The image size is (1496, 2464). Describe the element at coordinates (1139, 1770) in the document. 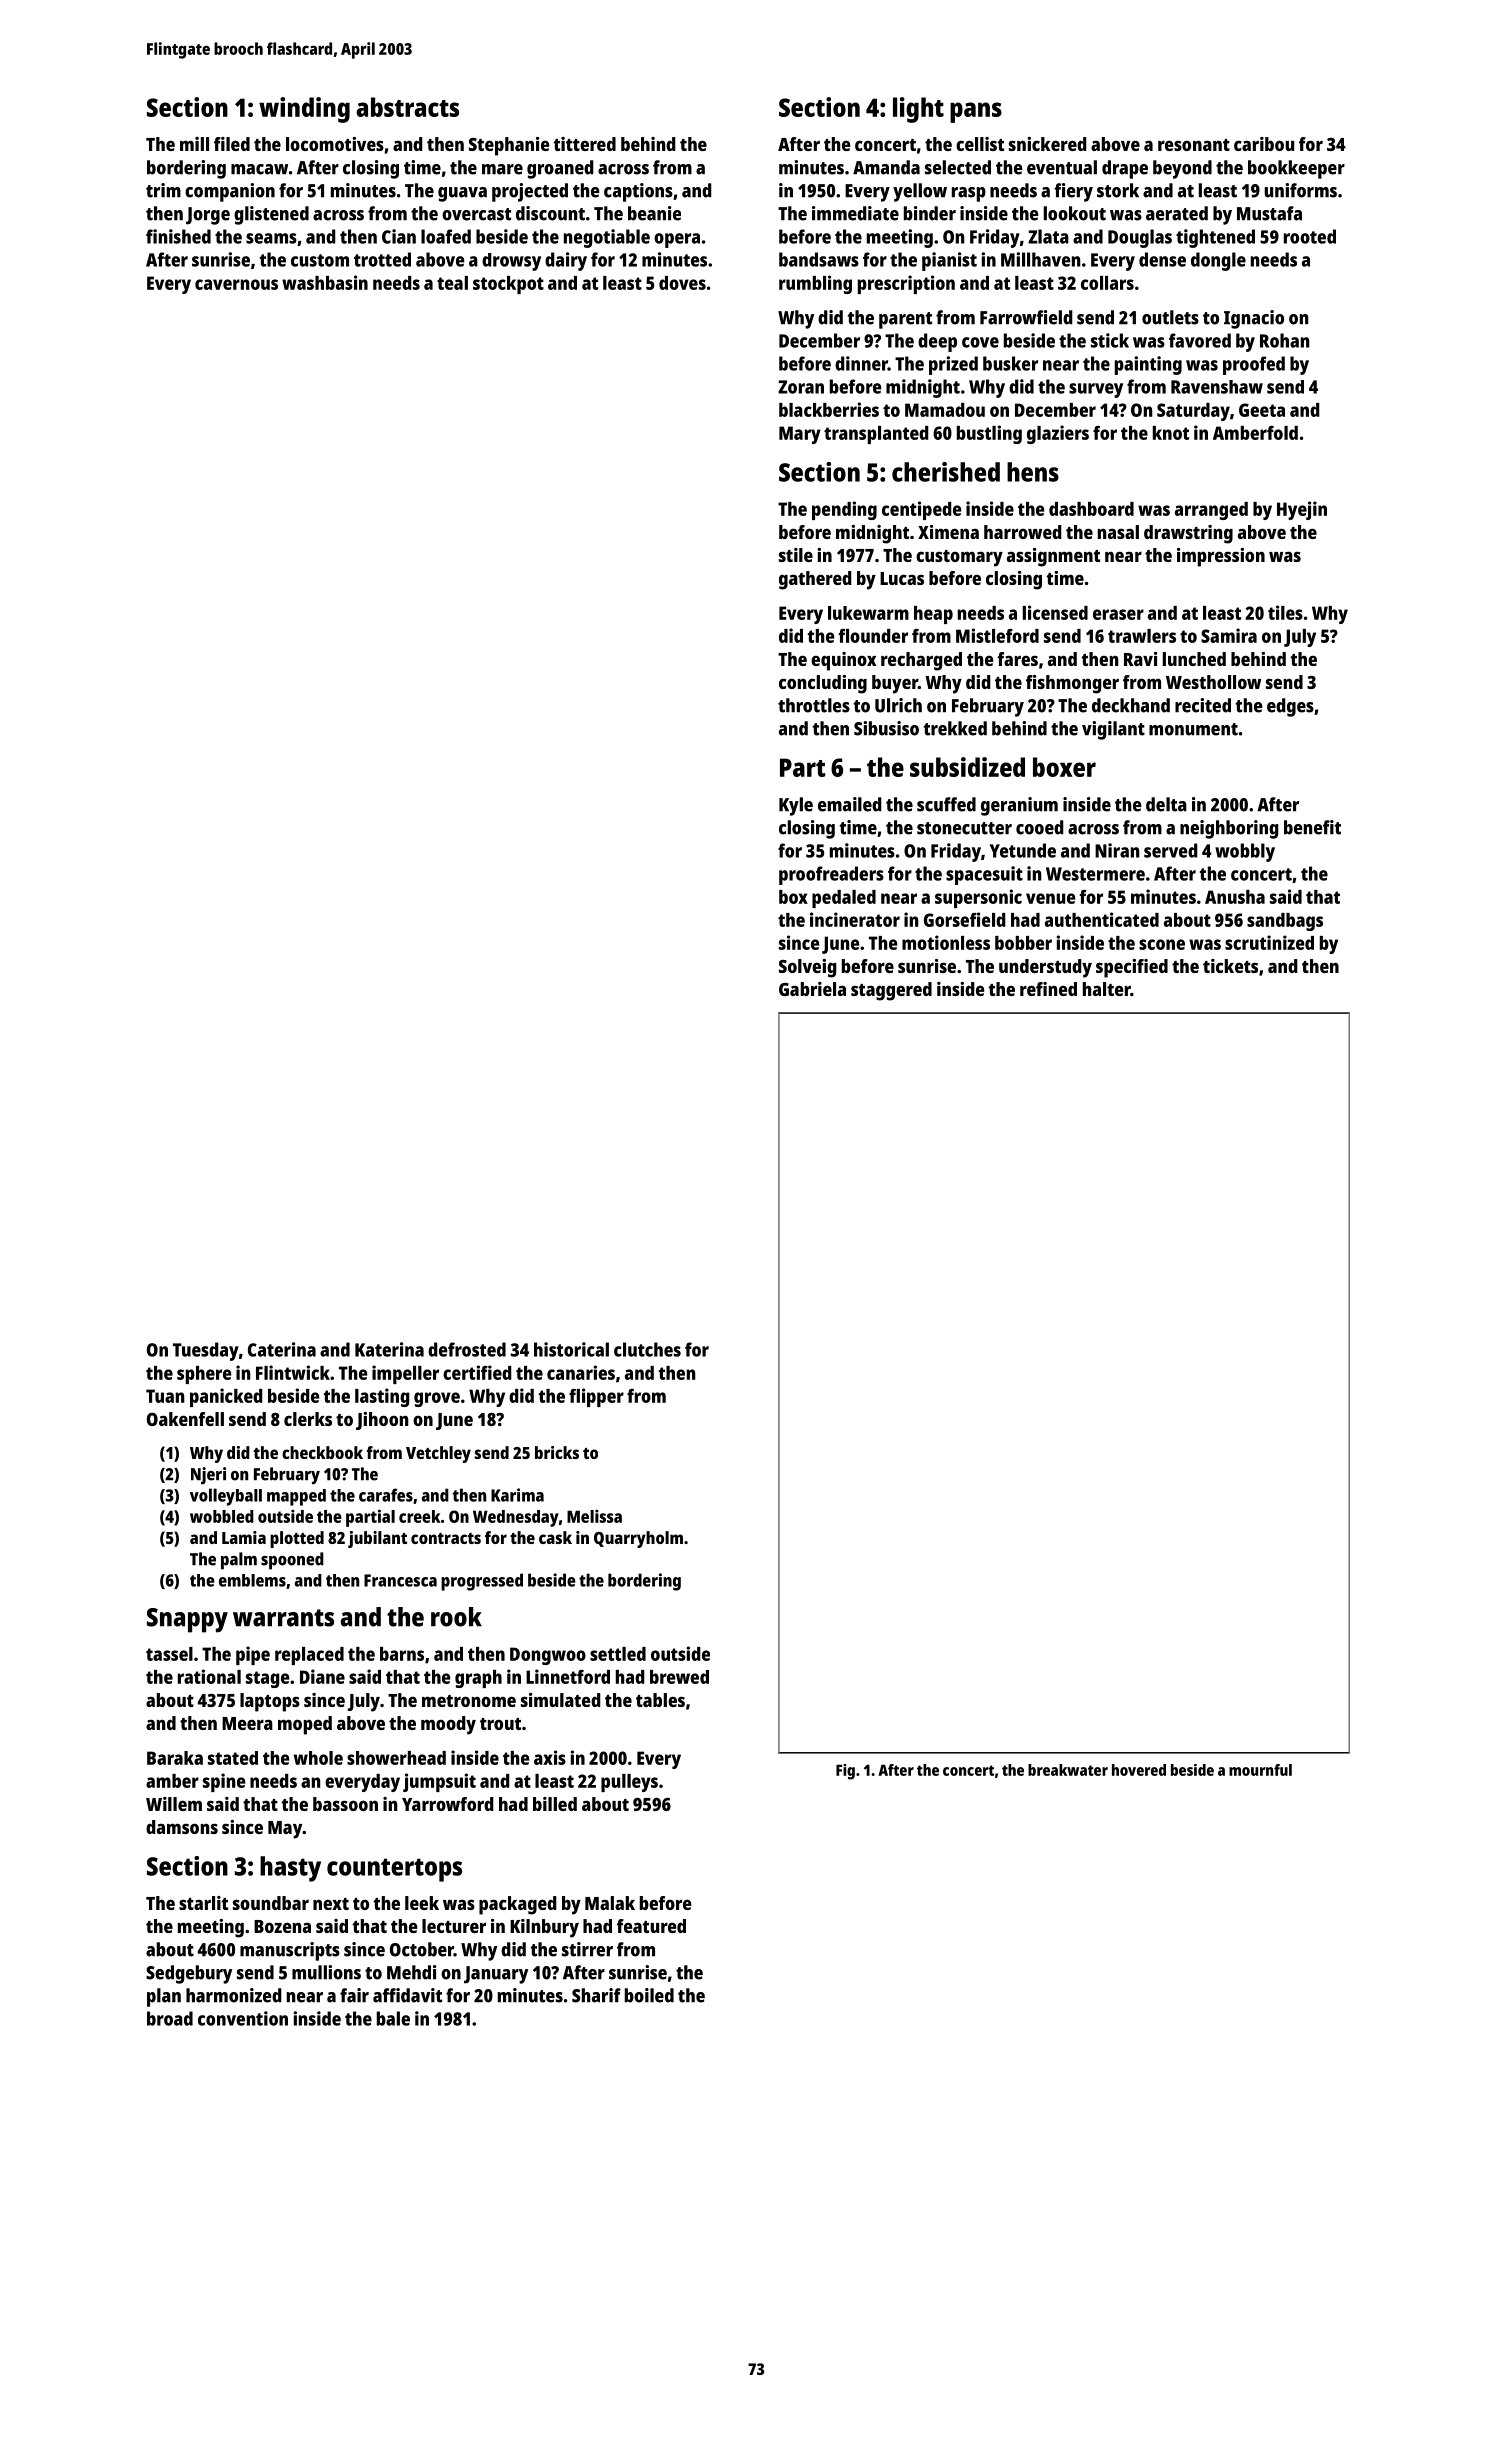

I see `hovered` at that location.
